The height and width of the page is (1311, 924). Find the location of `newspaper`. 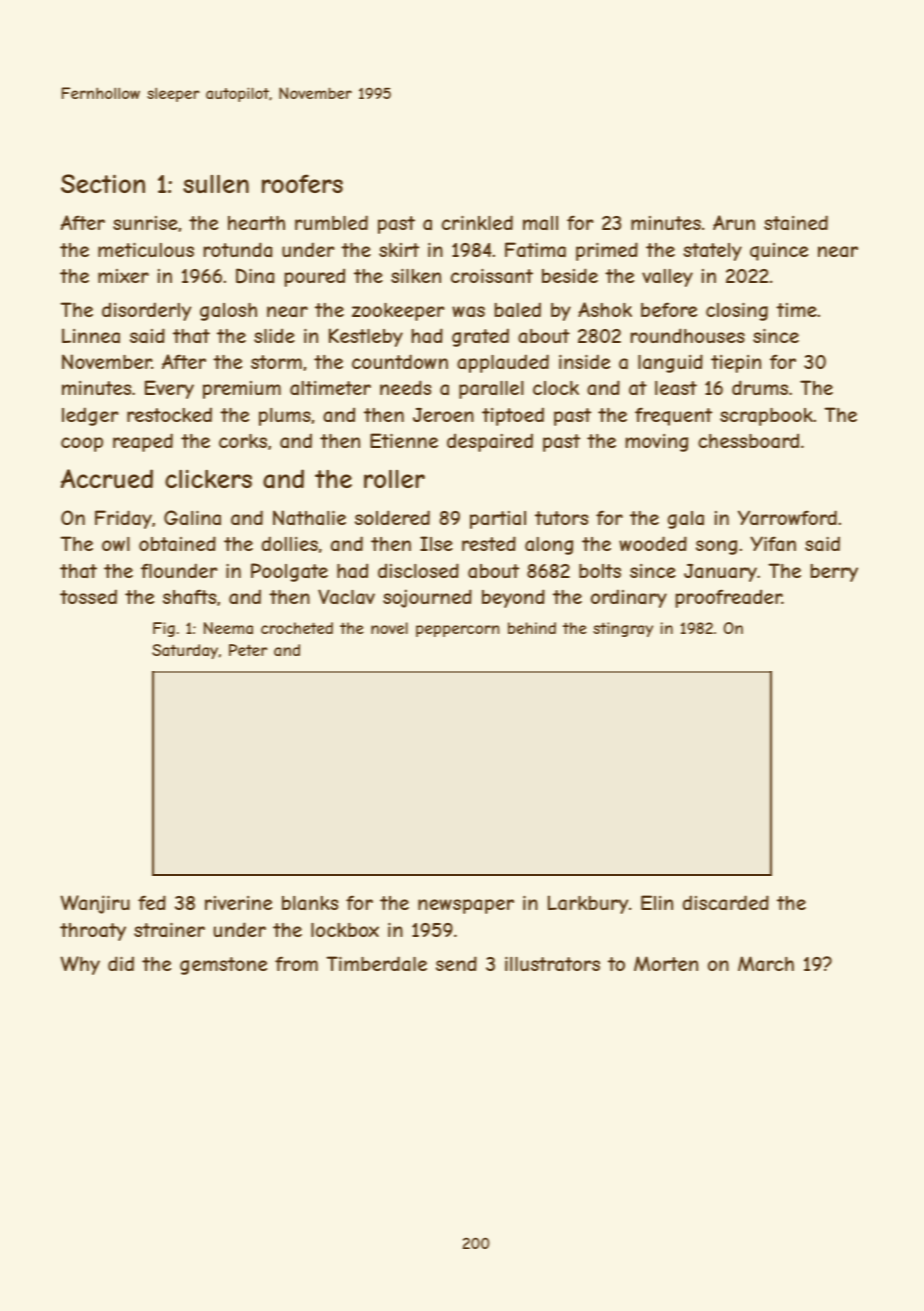

newspaper is located at coordinates (466, 906).
